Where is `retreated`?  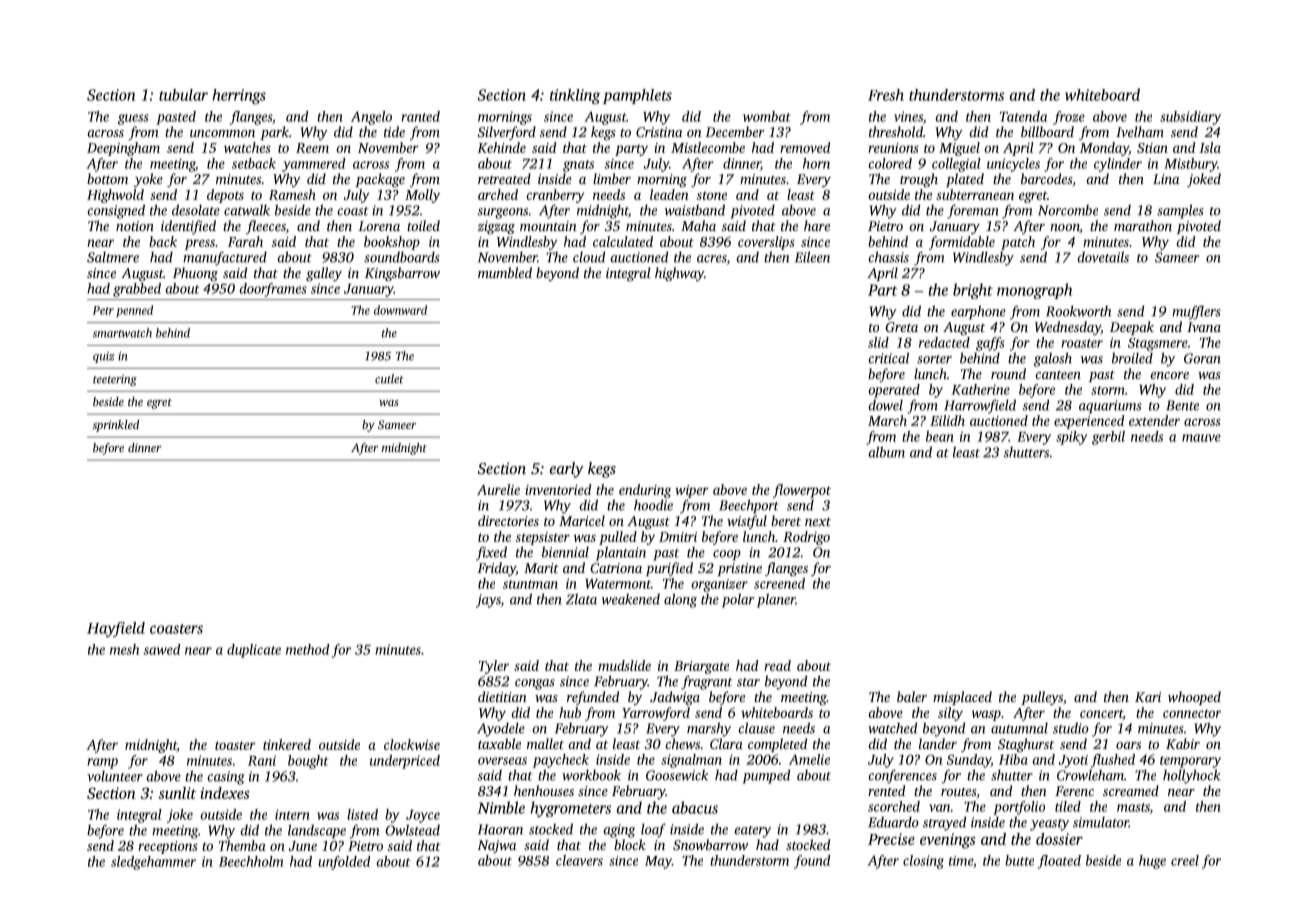
retreated is located at coordinates (504, 178).
